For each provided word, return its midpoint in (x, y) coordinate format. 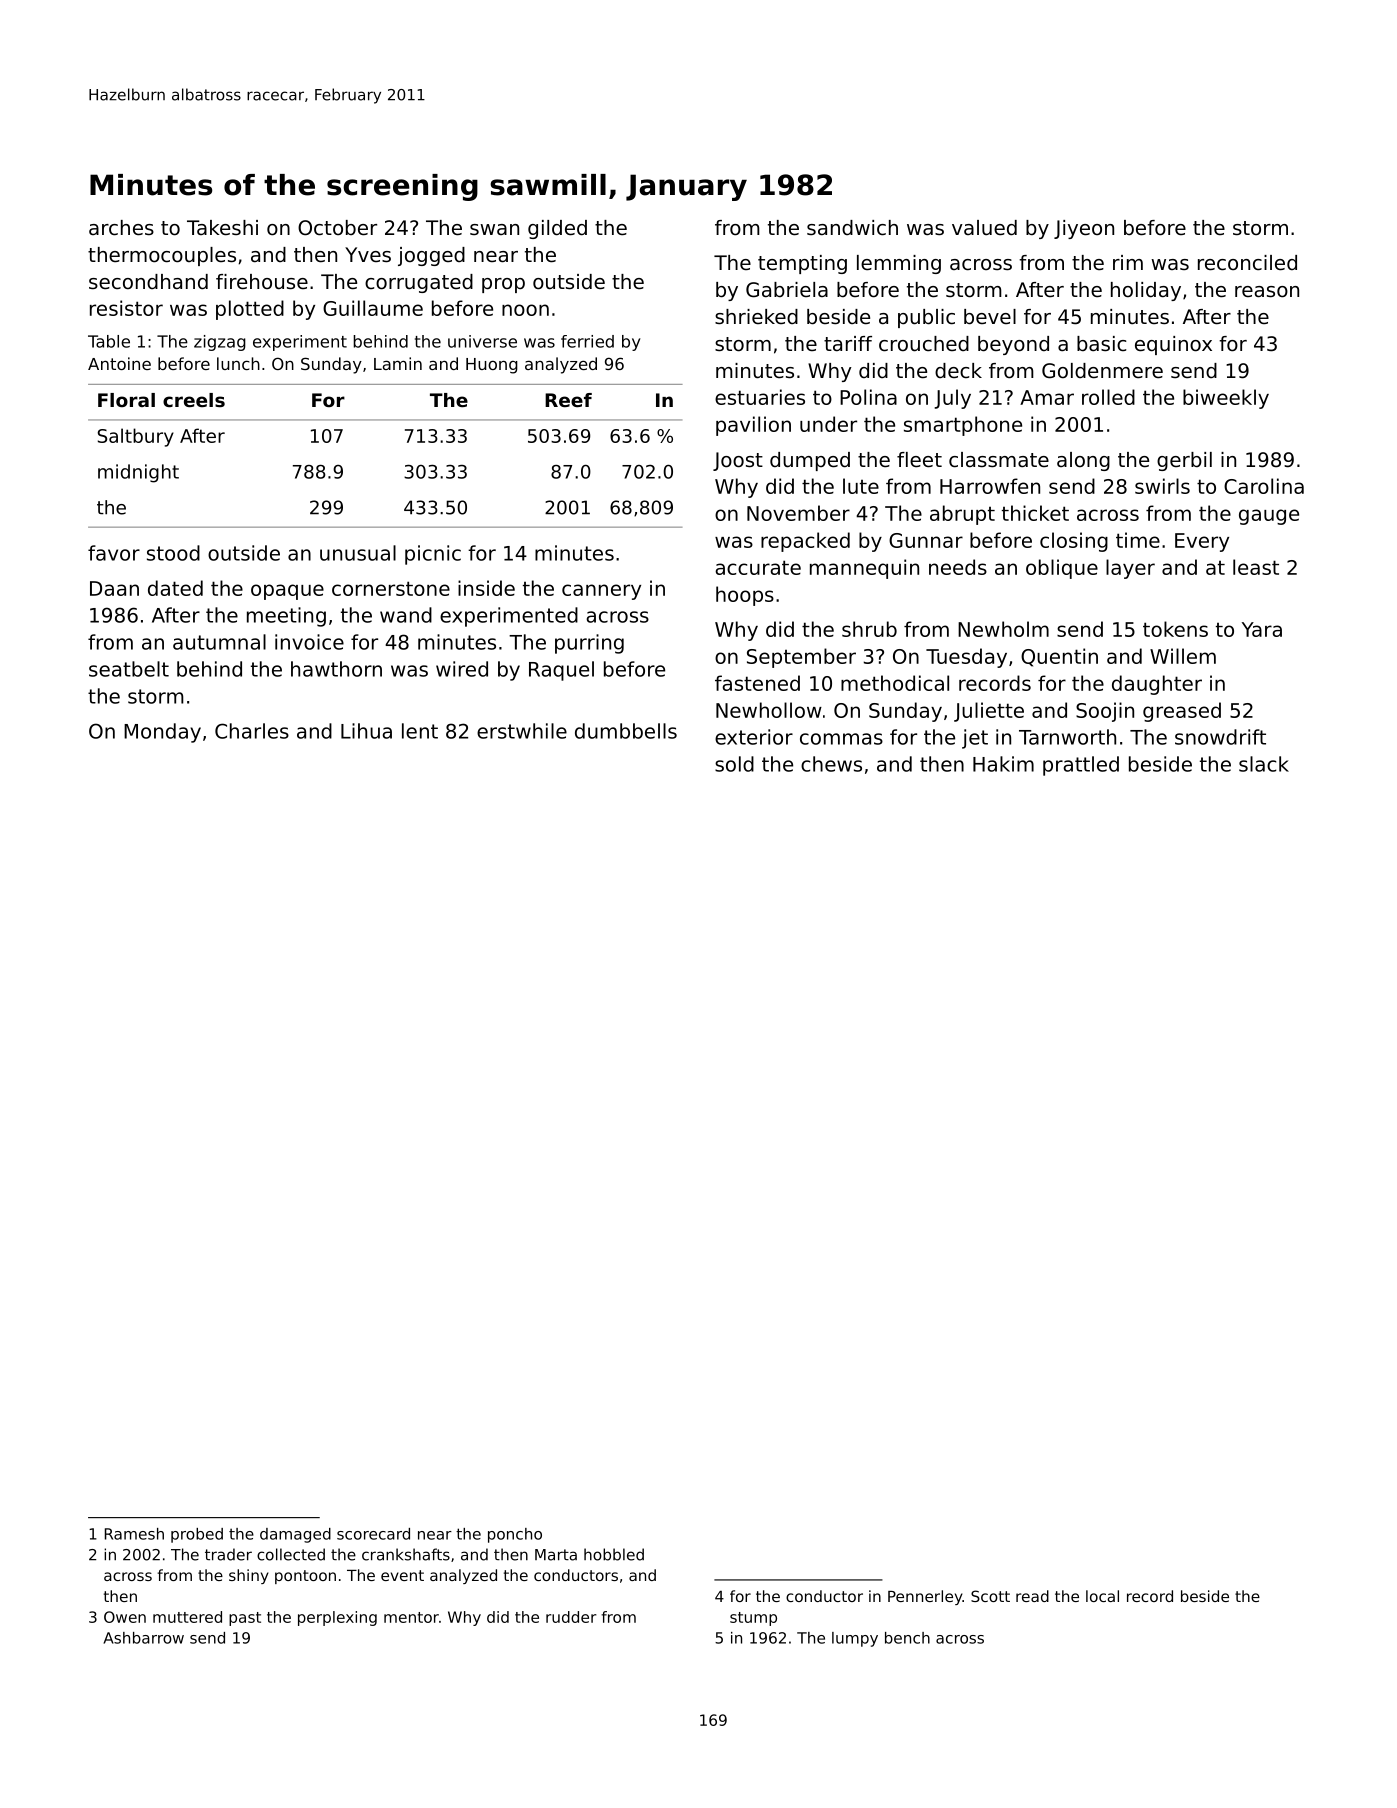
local (1102, 1596)
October (337, 228)
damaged (295, 1535)
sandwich (852, 228)
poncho (515, 1535)
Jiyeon (1084, 229)
